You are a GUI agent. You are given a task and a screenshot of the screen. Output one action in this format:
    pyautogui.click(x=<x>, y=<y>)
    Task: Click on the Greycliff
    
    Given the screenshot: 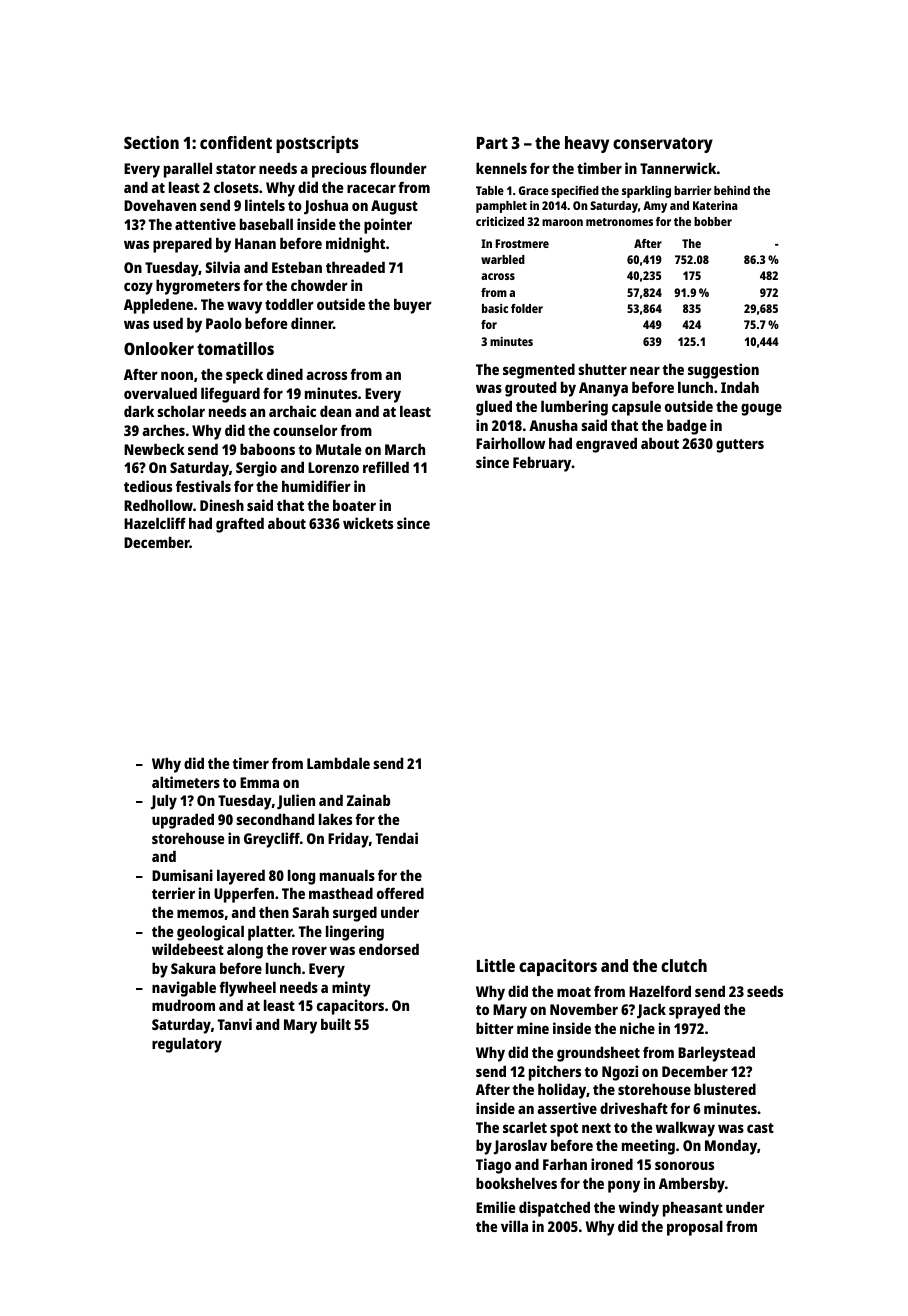 What is the action you would take?
    pyautogui.click(x=272, y=840)
